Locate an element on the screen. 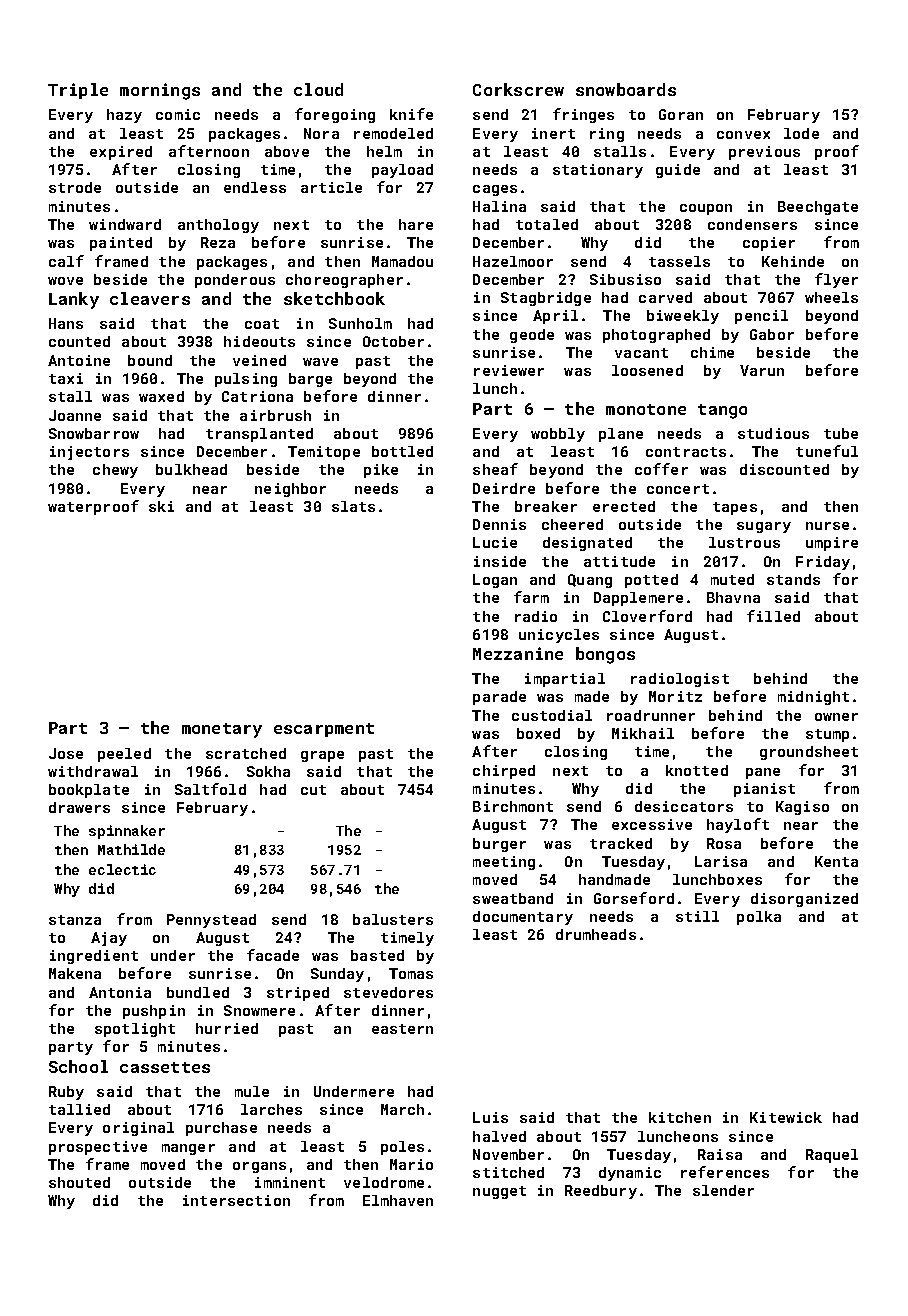  above is located at coordinates (287, 151).
